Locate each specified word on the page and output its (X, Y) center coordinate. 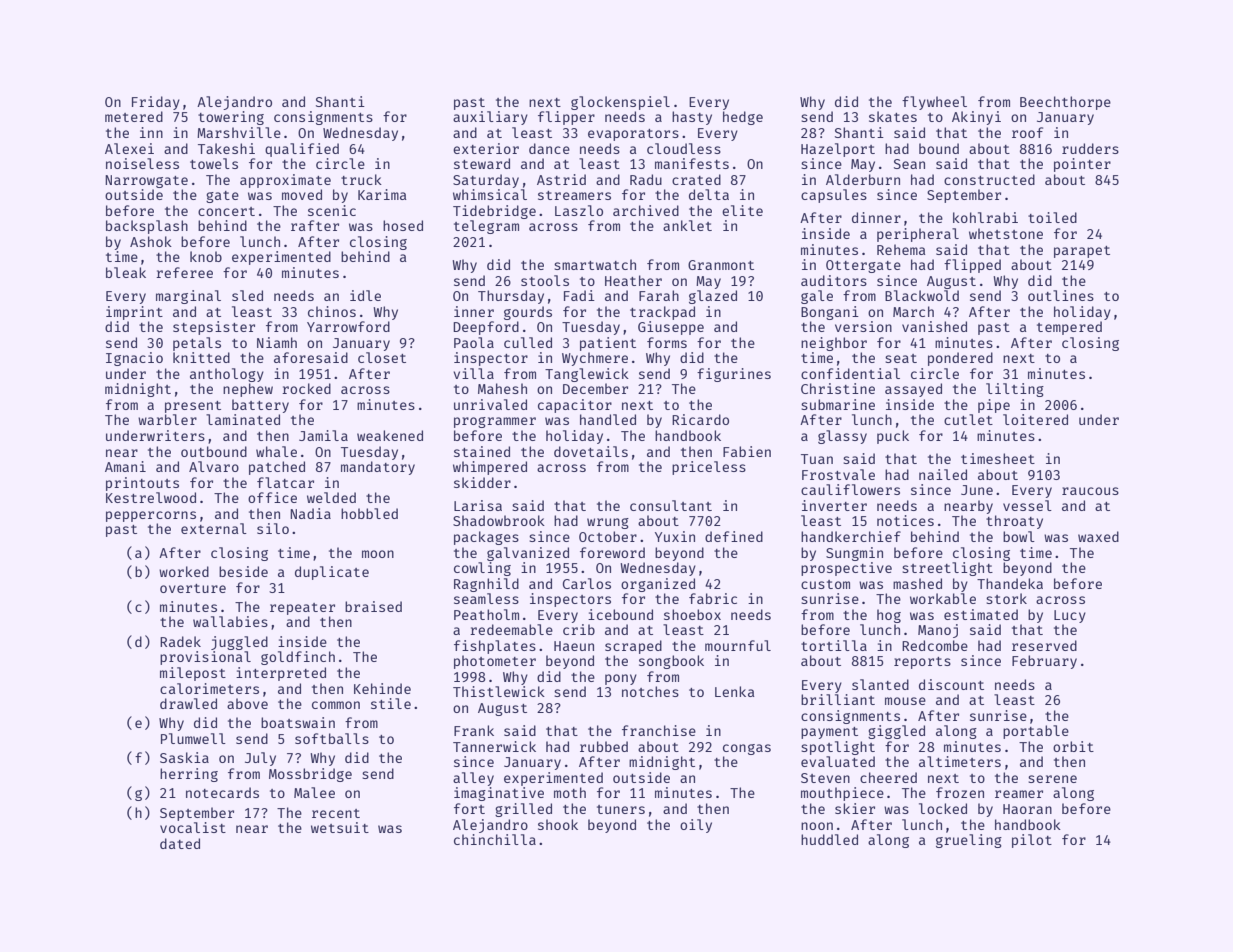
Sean (909, 164)
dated (180, 843)
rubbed (604, 746)
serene (1052, 779)
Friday (156, 103)
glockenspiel (620, 103)
